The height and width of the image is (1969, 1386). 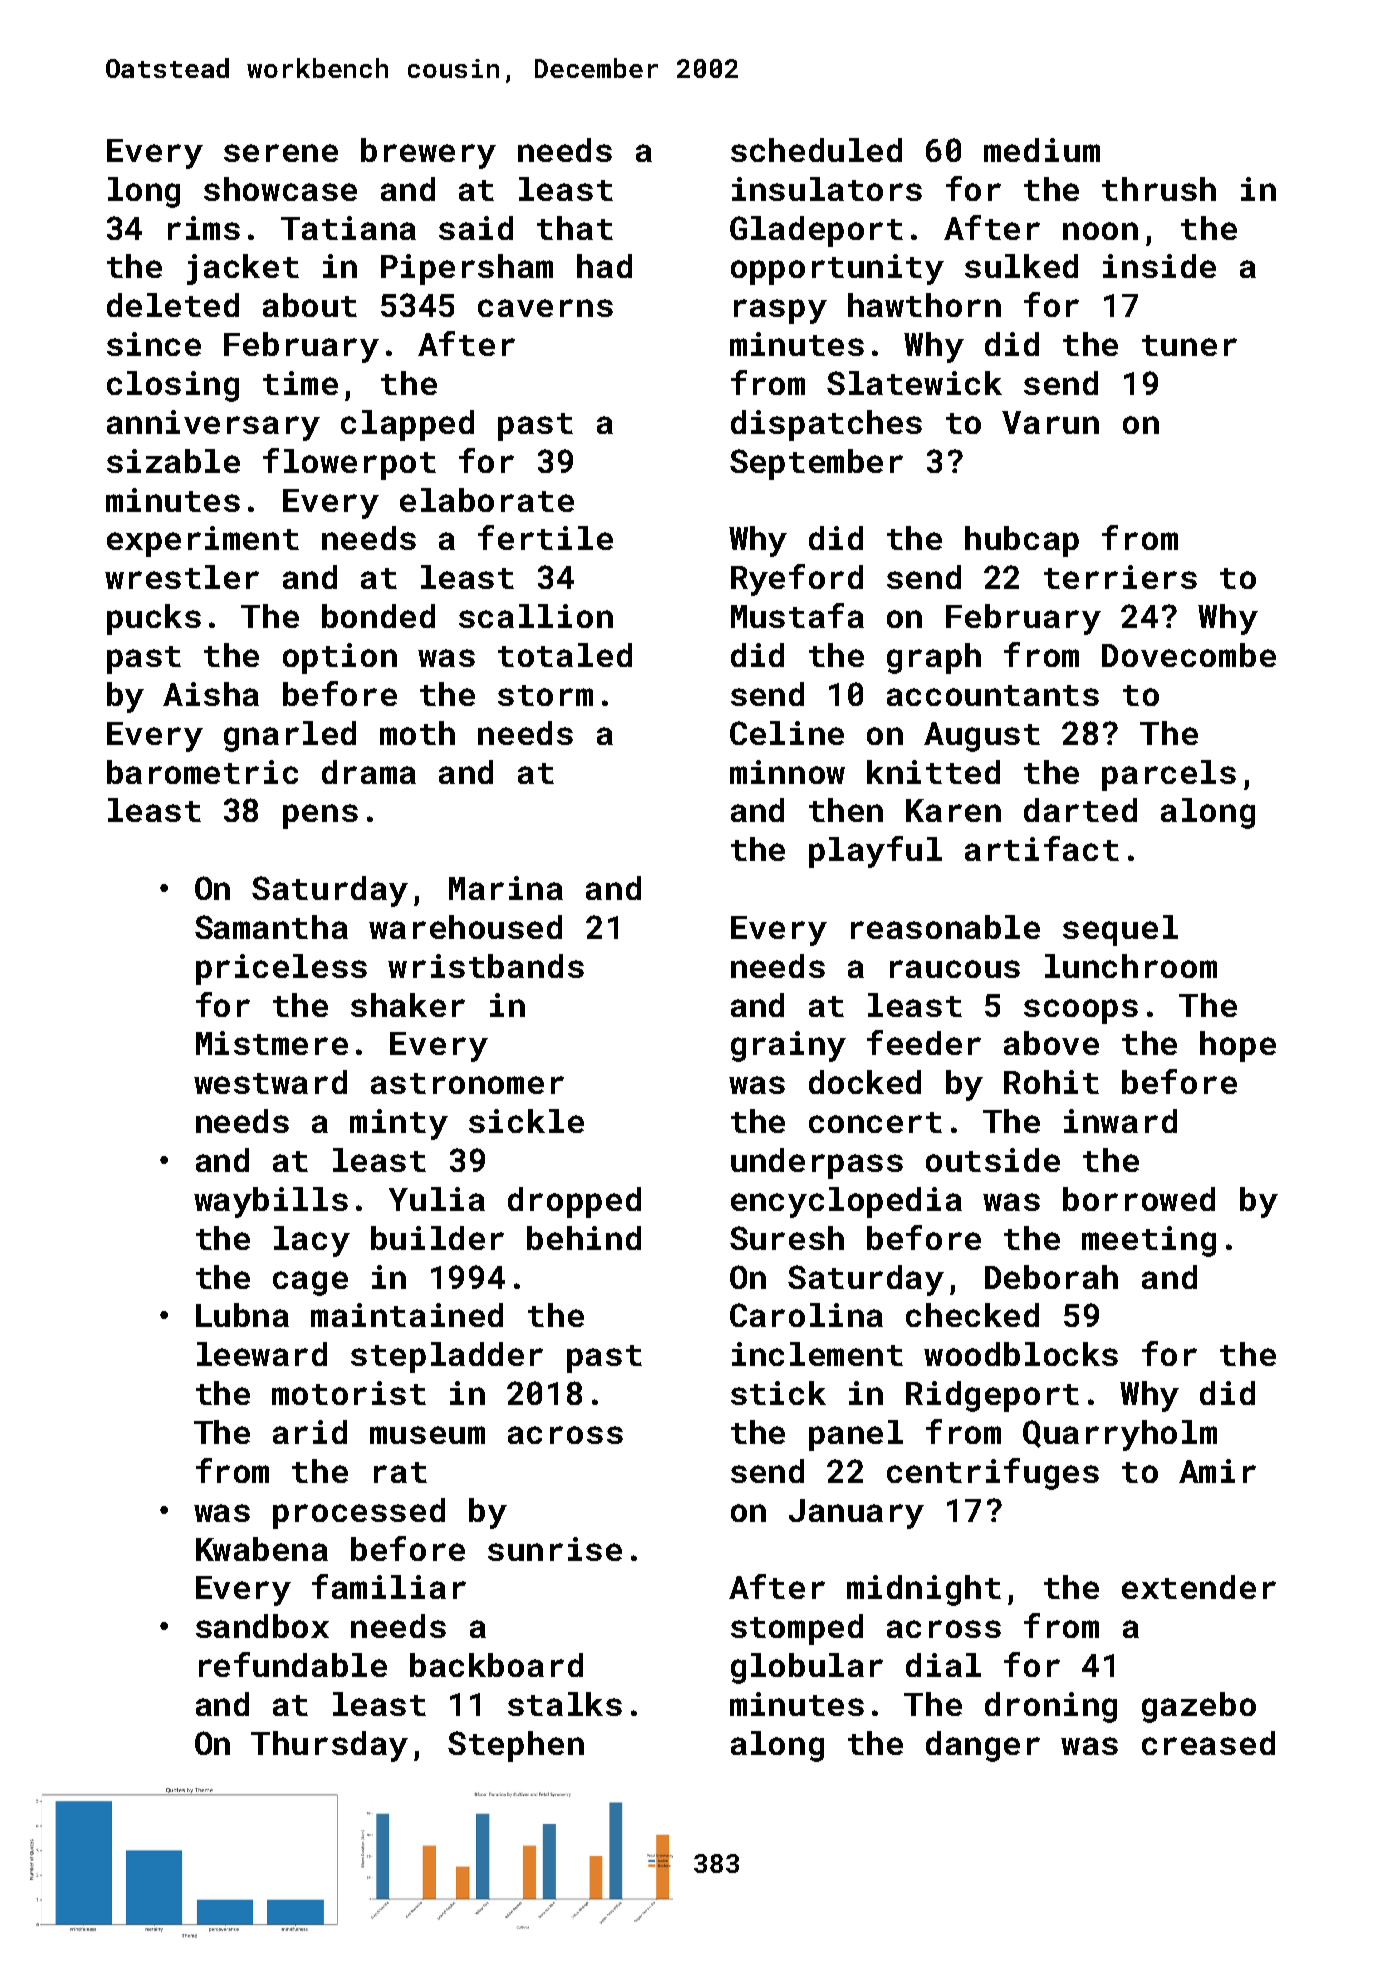 What do you see at coordinates (545, 537) in the image?
I see `fertile` at bounding box center [545, 537].
